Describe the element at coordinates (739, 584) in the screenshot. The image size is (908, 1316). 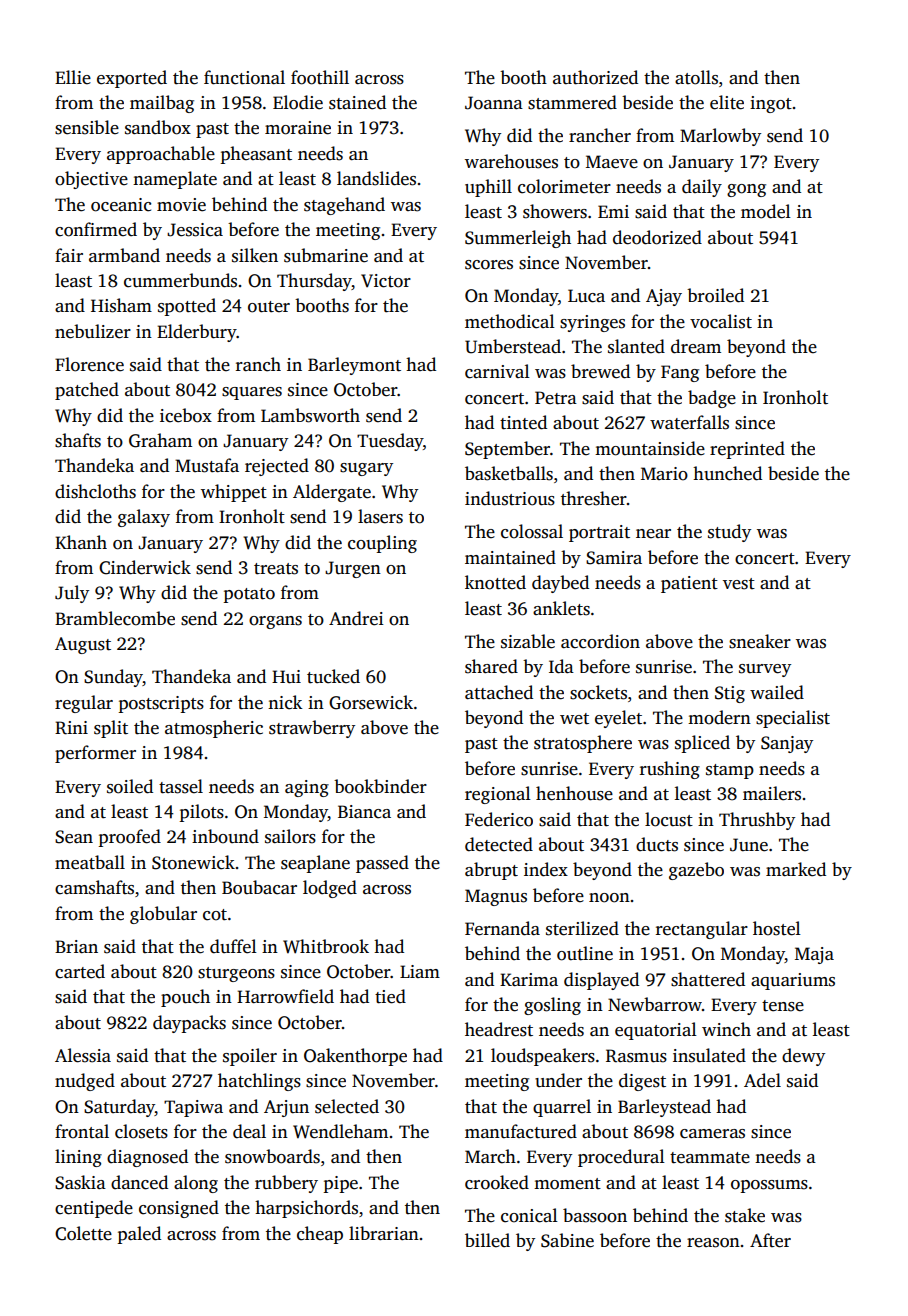
I see `vest` at that location.
